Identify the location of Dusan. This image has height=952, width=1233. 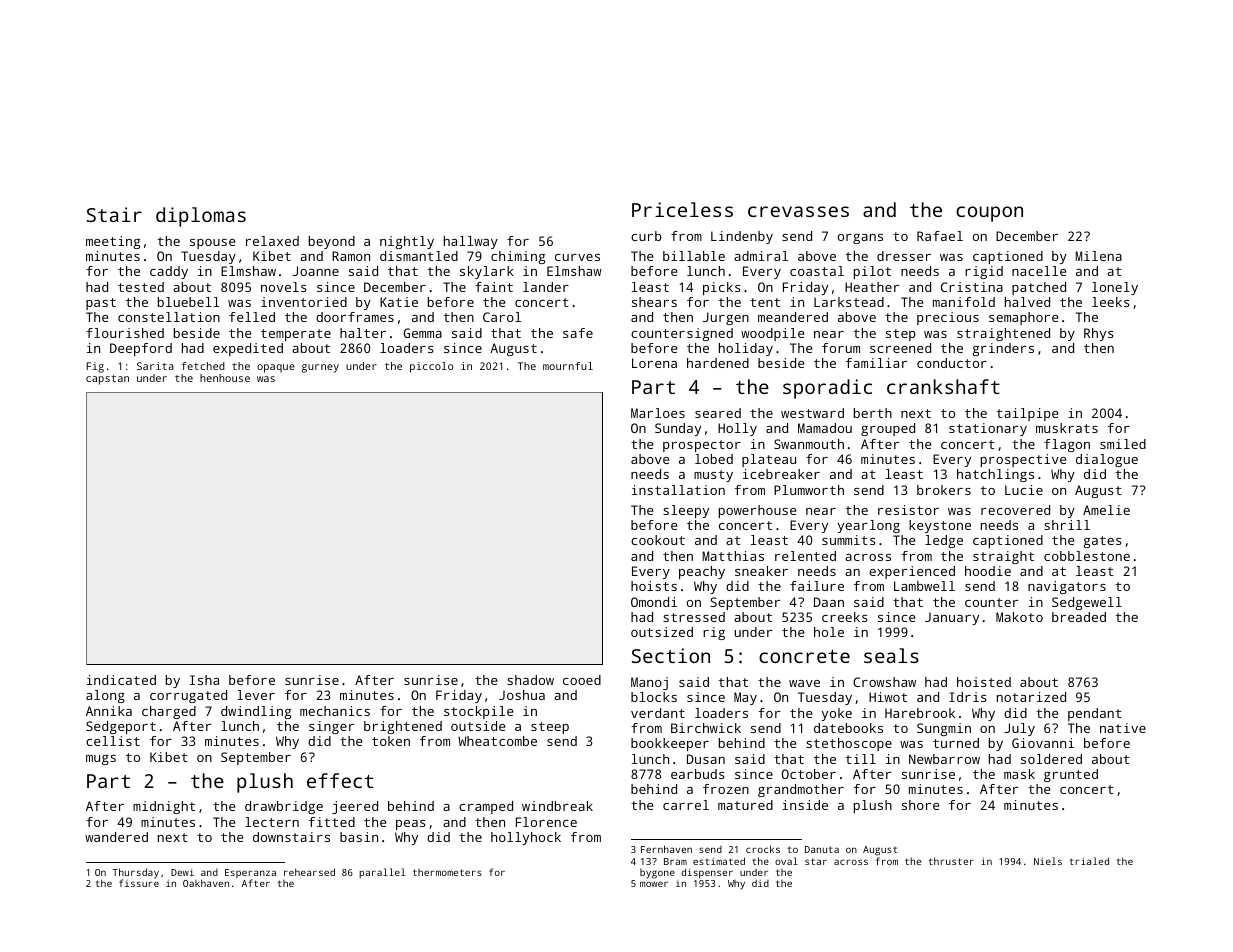
(706, 759).
